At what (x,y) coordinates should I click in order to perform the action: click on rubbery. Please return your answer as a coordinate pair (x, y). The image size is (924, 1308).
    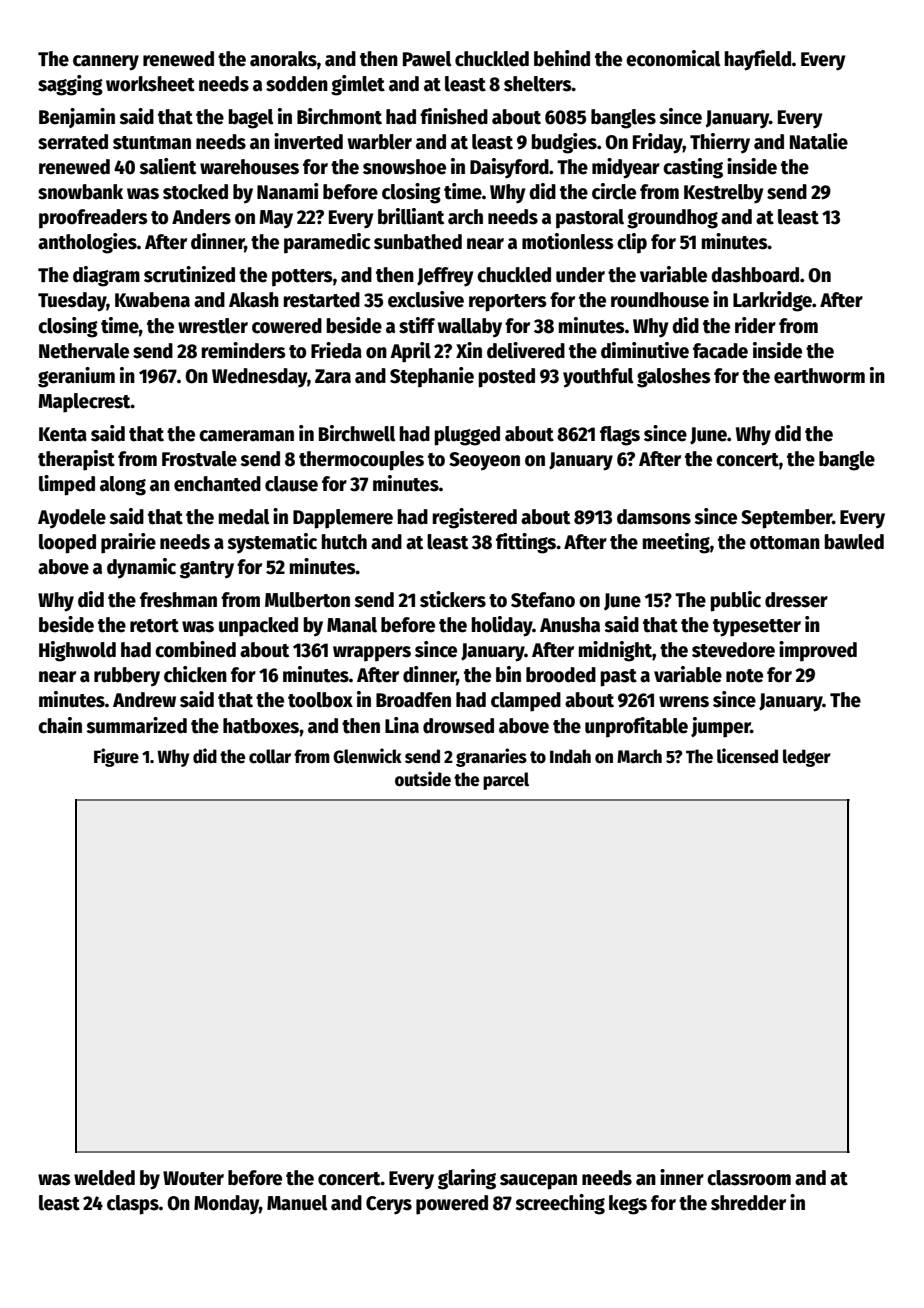
    Looking at the image, I should click on (127, 677).
